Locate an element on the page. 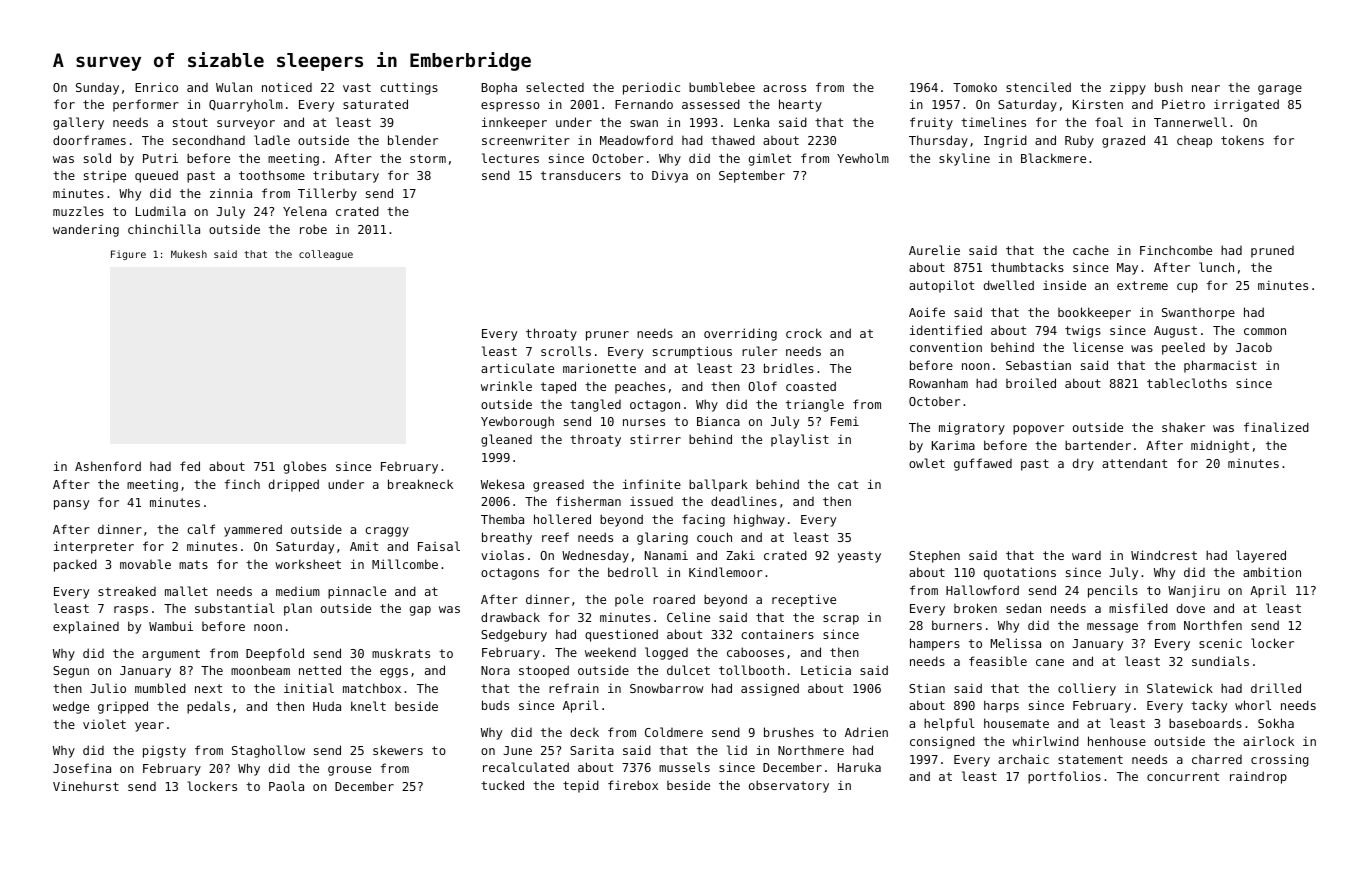  across is located at coordinates (784, 88).
